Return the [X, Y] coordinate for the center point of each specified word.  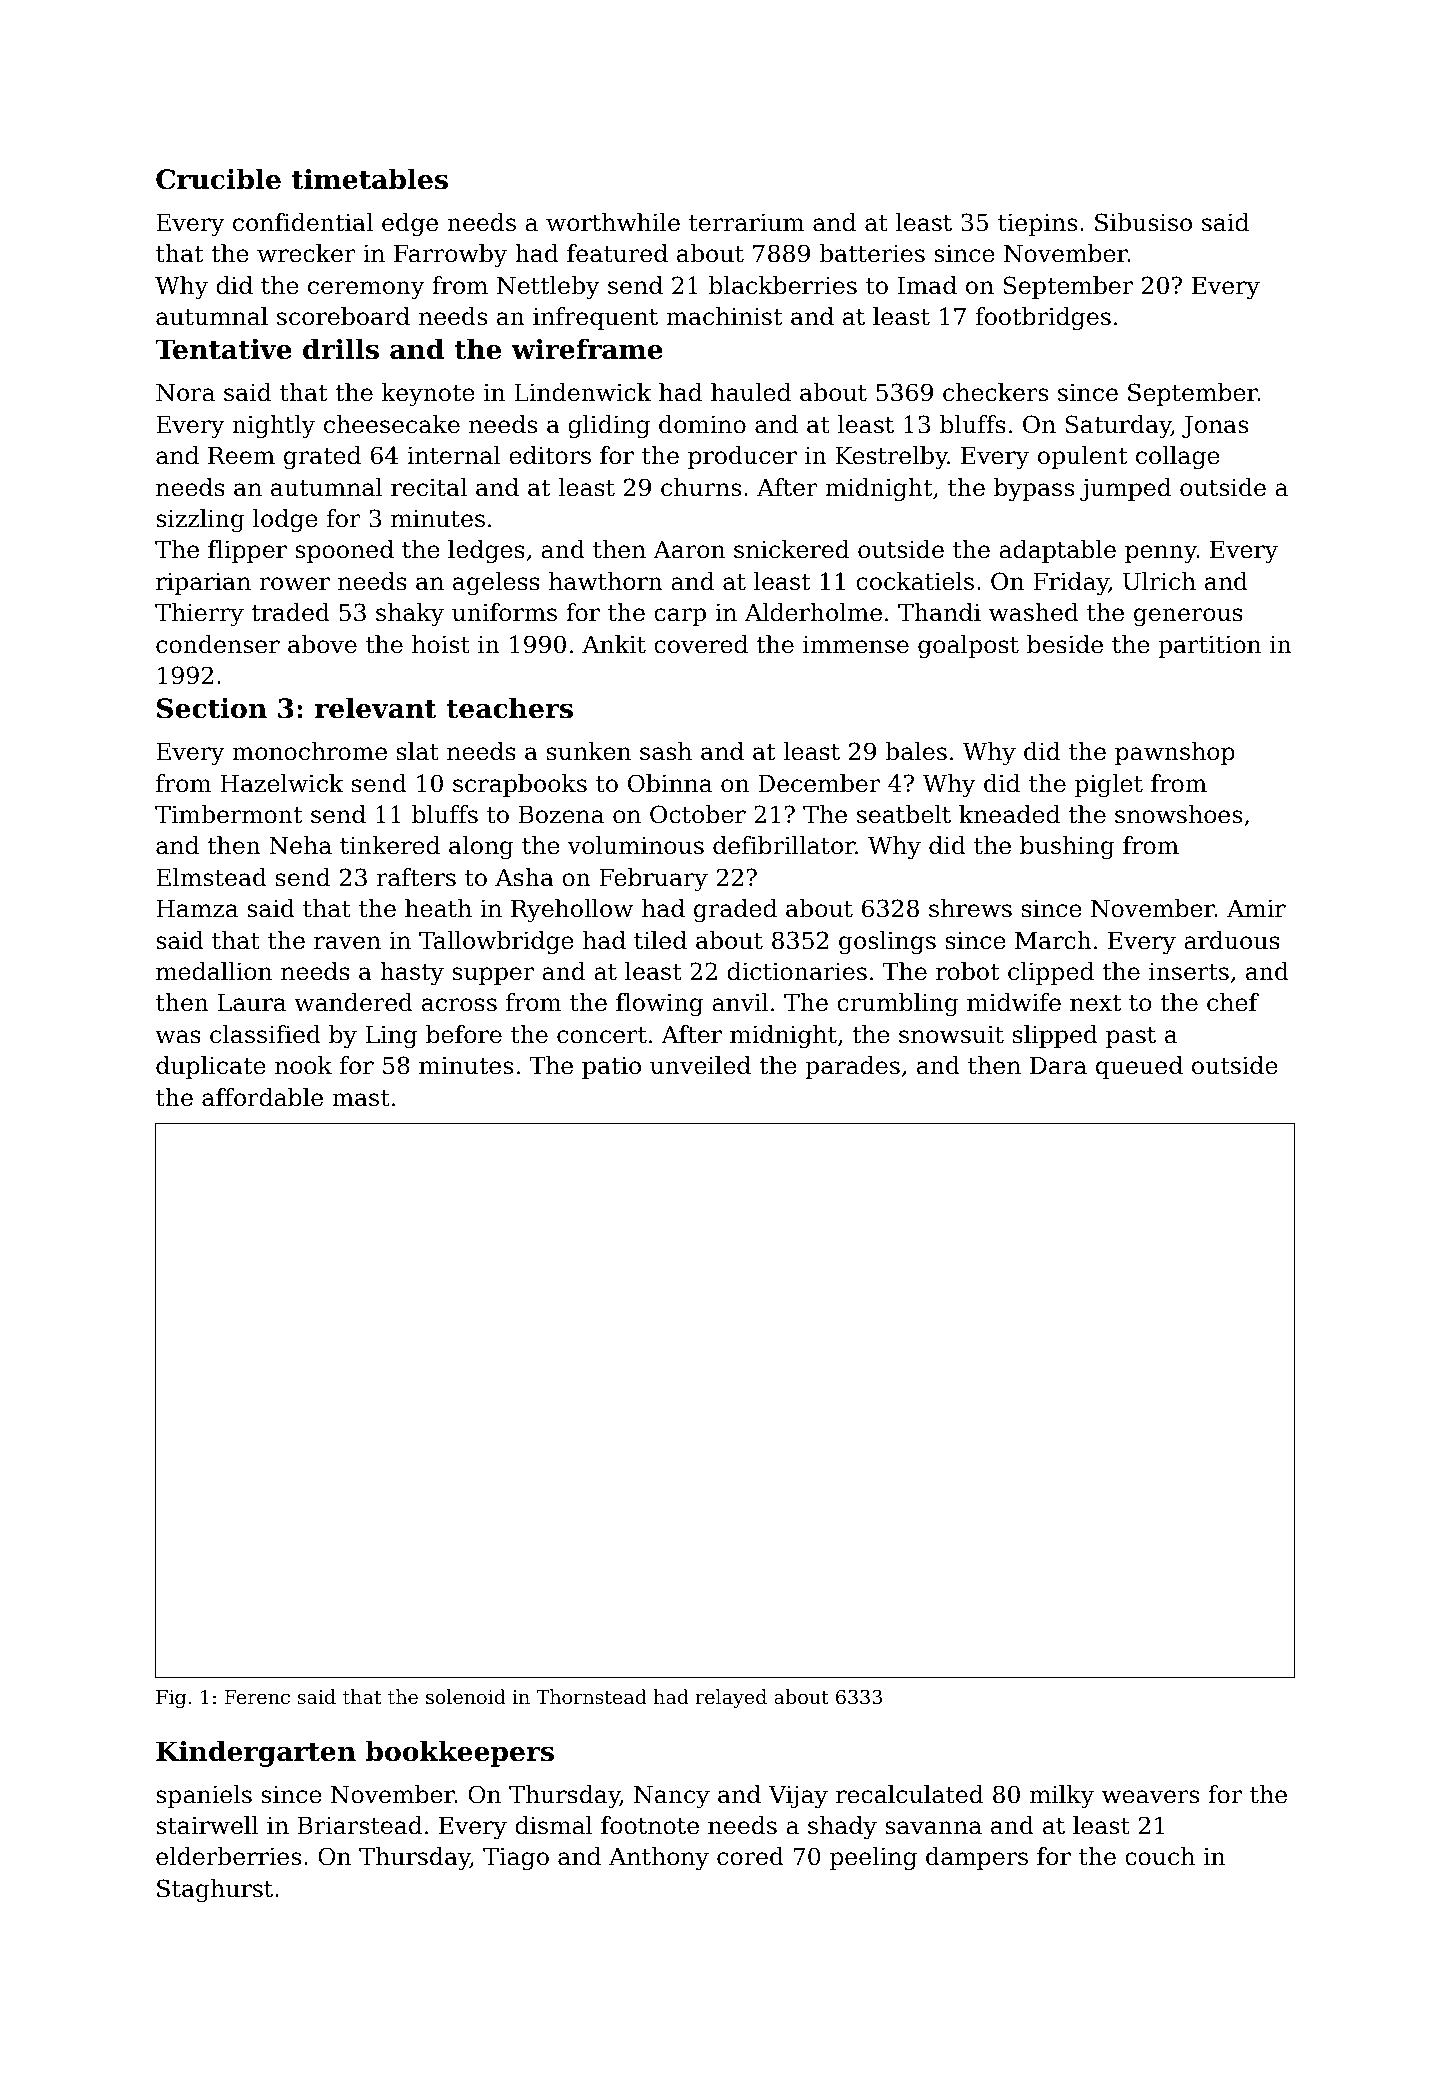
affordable [262, 1097]
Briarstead [360, 1825]
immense [856, 644]
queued [1139, 1067]
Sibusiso [1143, 222]
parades [852, 1067]
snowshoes [1178, 814]
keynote [428, 394]
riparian [203, 583]
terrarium [747, 222]
